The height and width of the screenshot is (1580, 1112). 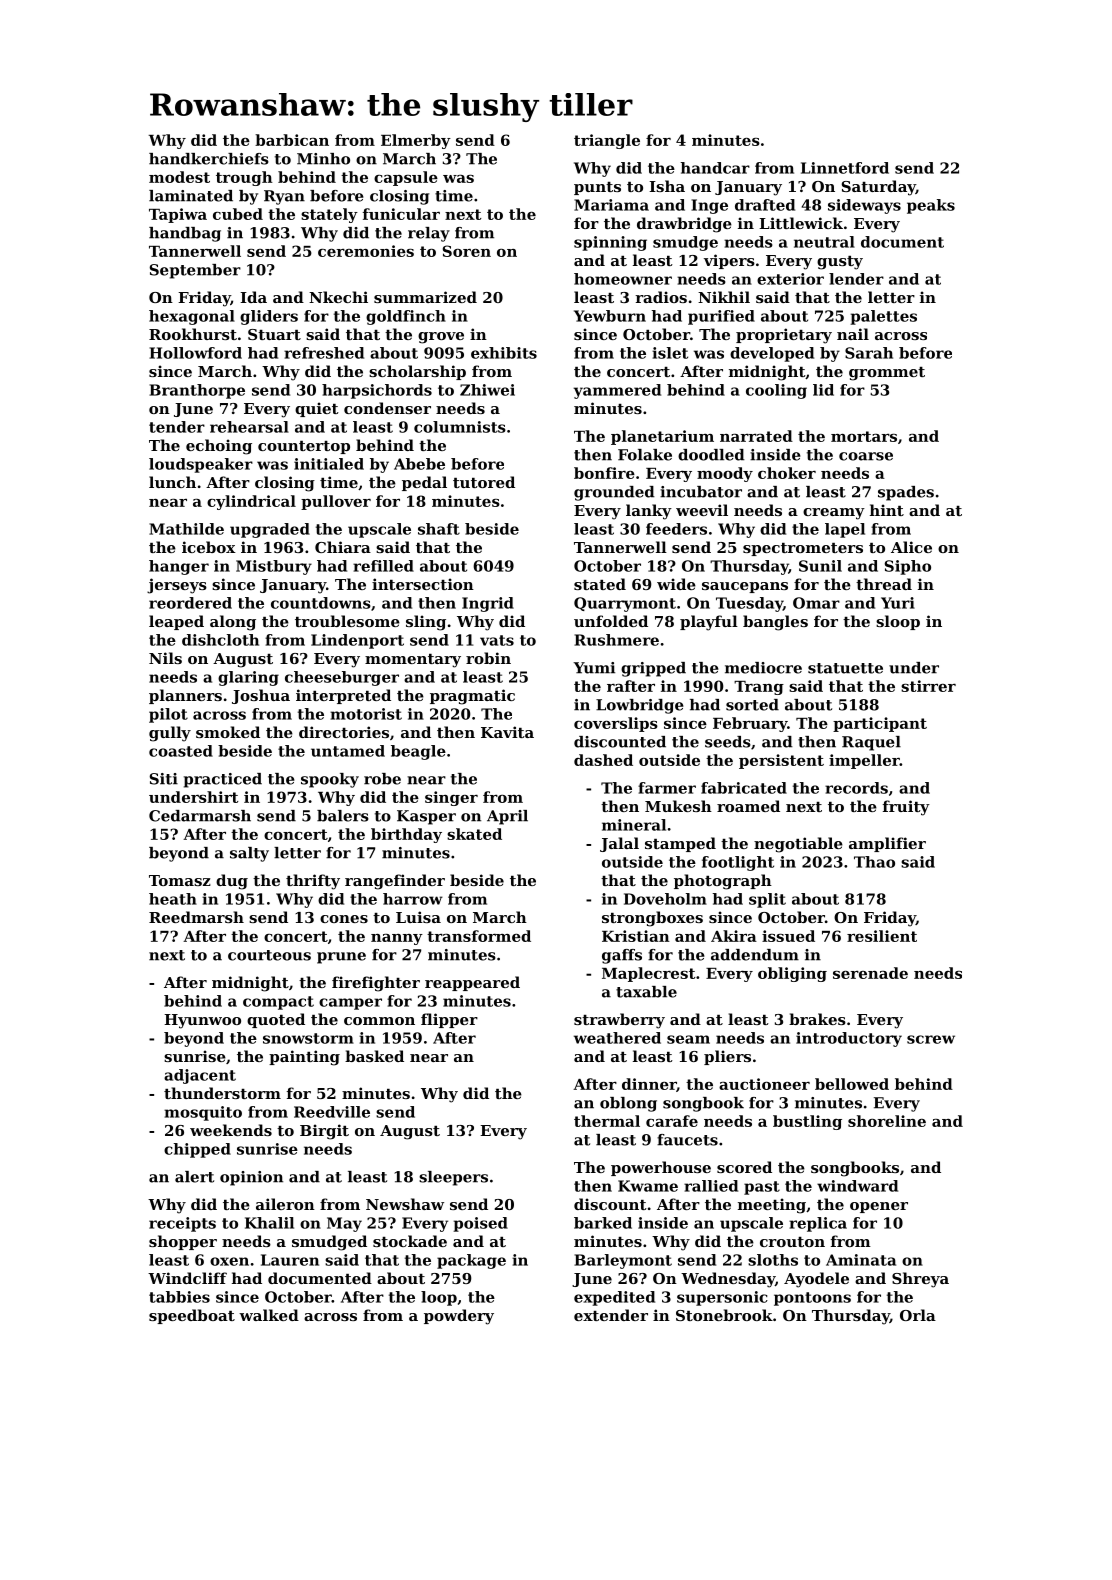 What do you see at coordinates (880, 724) in the screenshot?
I see `participant` at bounding box center [880, 724].
